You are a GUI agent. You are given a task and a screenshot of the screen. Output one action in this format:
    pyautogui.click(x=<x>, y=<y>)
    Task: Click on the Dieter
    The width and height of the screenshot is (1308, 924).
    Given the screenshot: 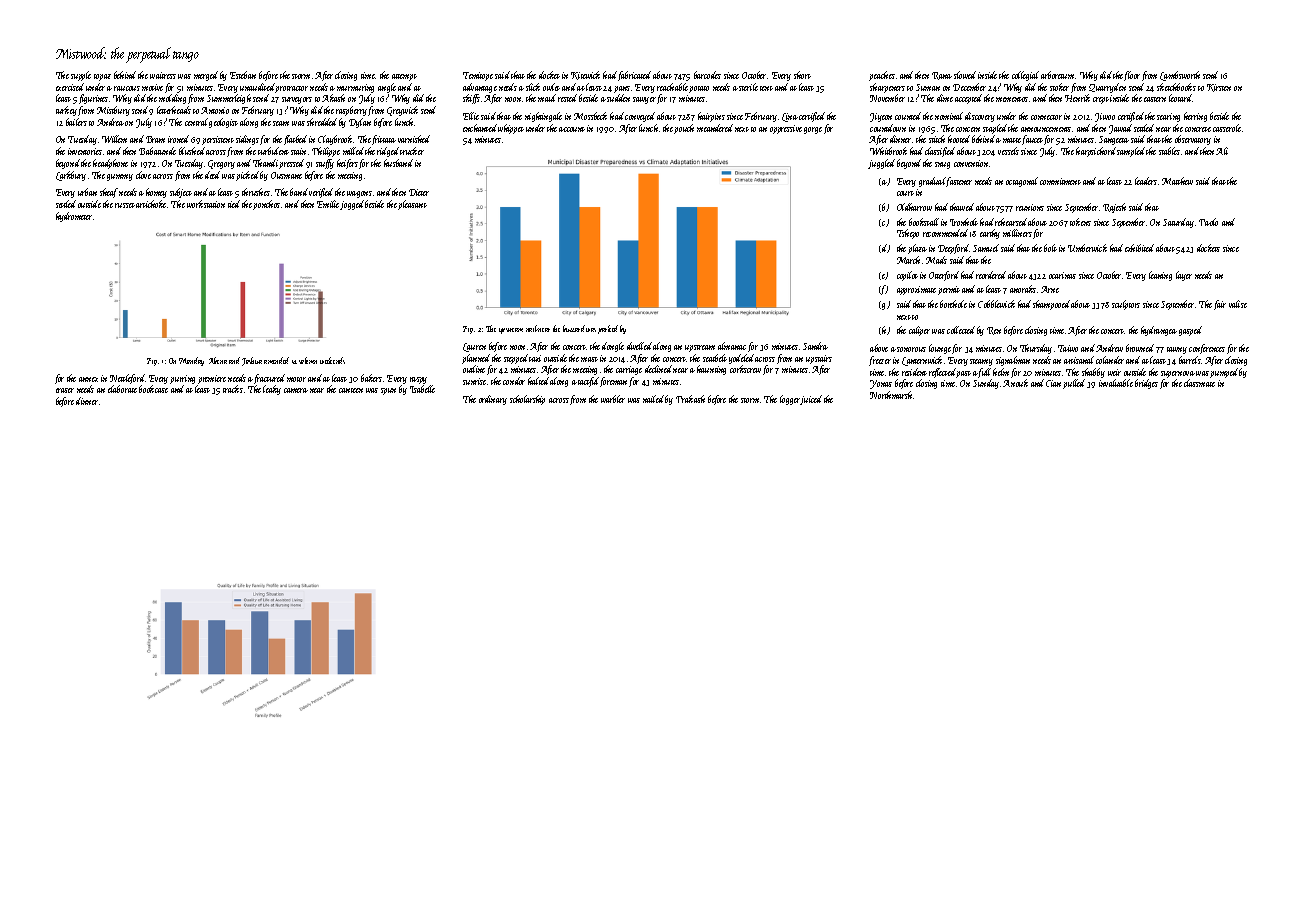 What is the action you would take?
    pyautogui.click(x=419, y=192)
